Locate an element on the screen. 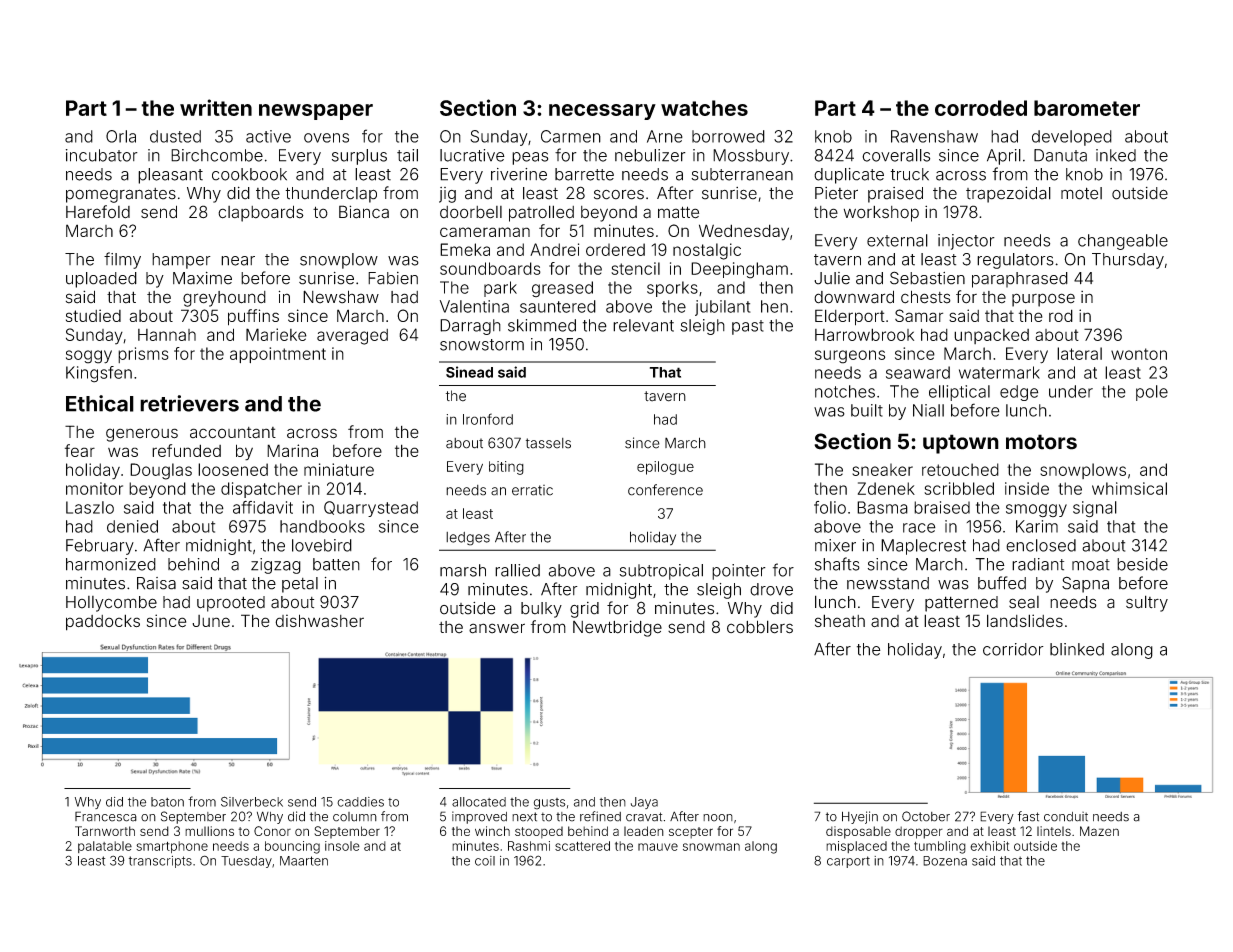 Image resolution: width=1233 pixels, height=952 pixels. notches is located at coordinates (845, 391).
